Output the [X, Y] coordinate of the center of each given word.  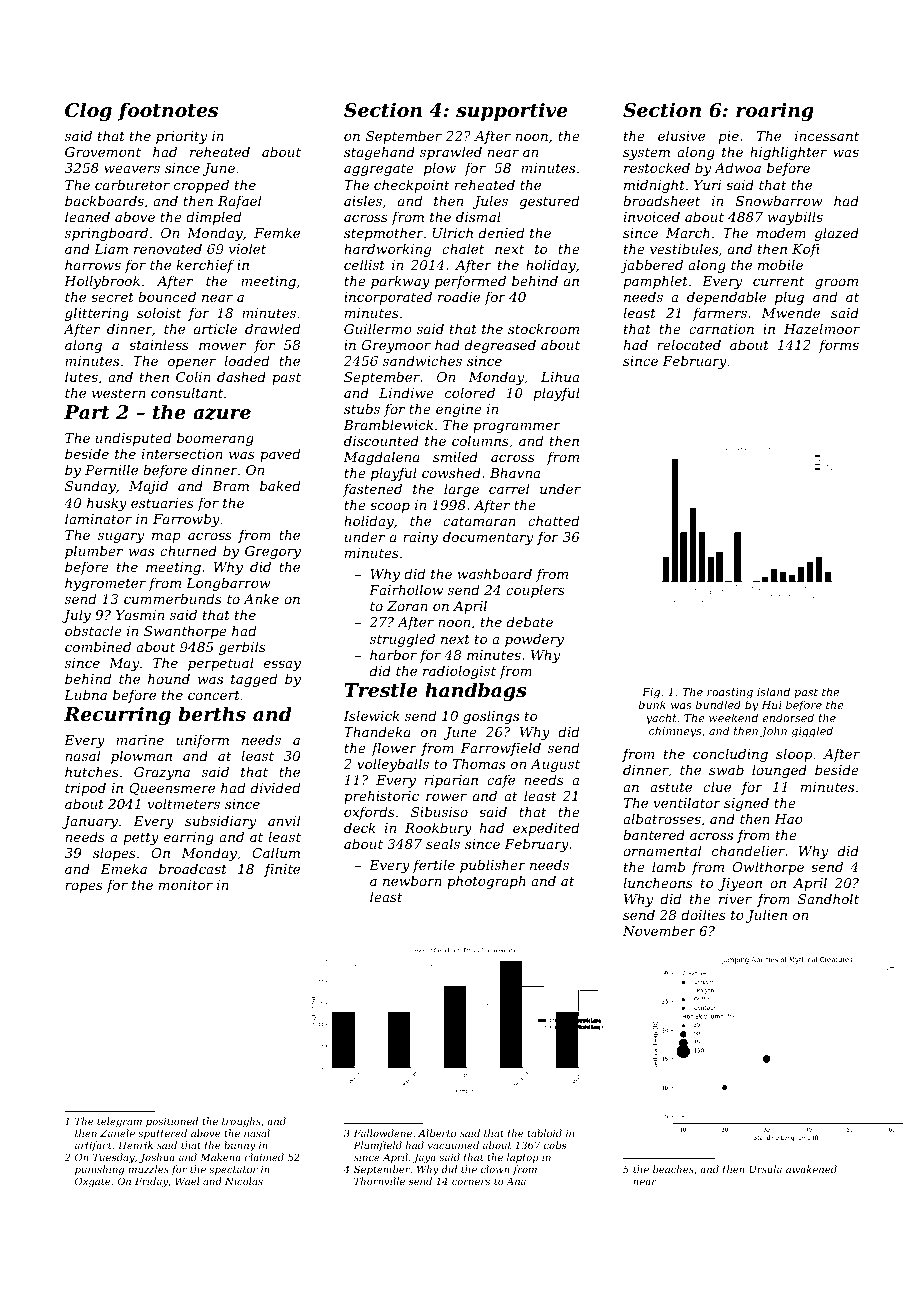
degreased [500, 346]
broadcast [193, 868]
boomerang [215, 439]
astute [671, 787]
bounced [167, 296]
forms [839, 346]
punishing [99, 1170]
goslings [491, 717]
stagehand [379, 153]
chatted [553, 520]
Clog [88, 111]
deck [360, 827]
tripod [85, 789]
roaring [775, 111]
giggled [812, 732]
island [773, 691]
